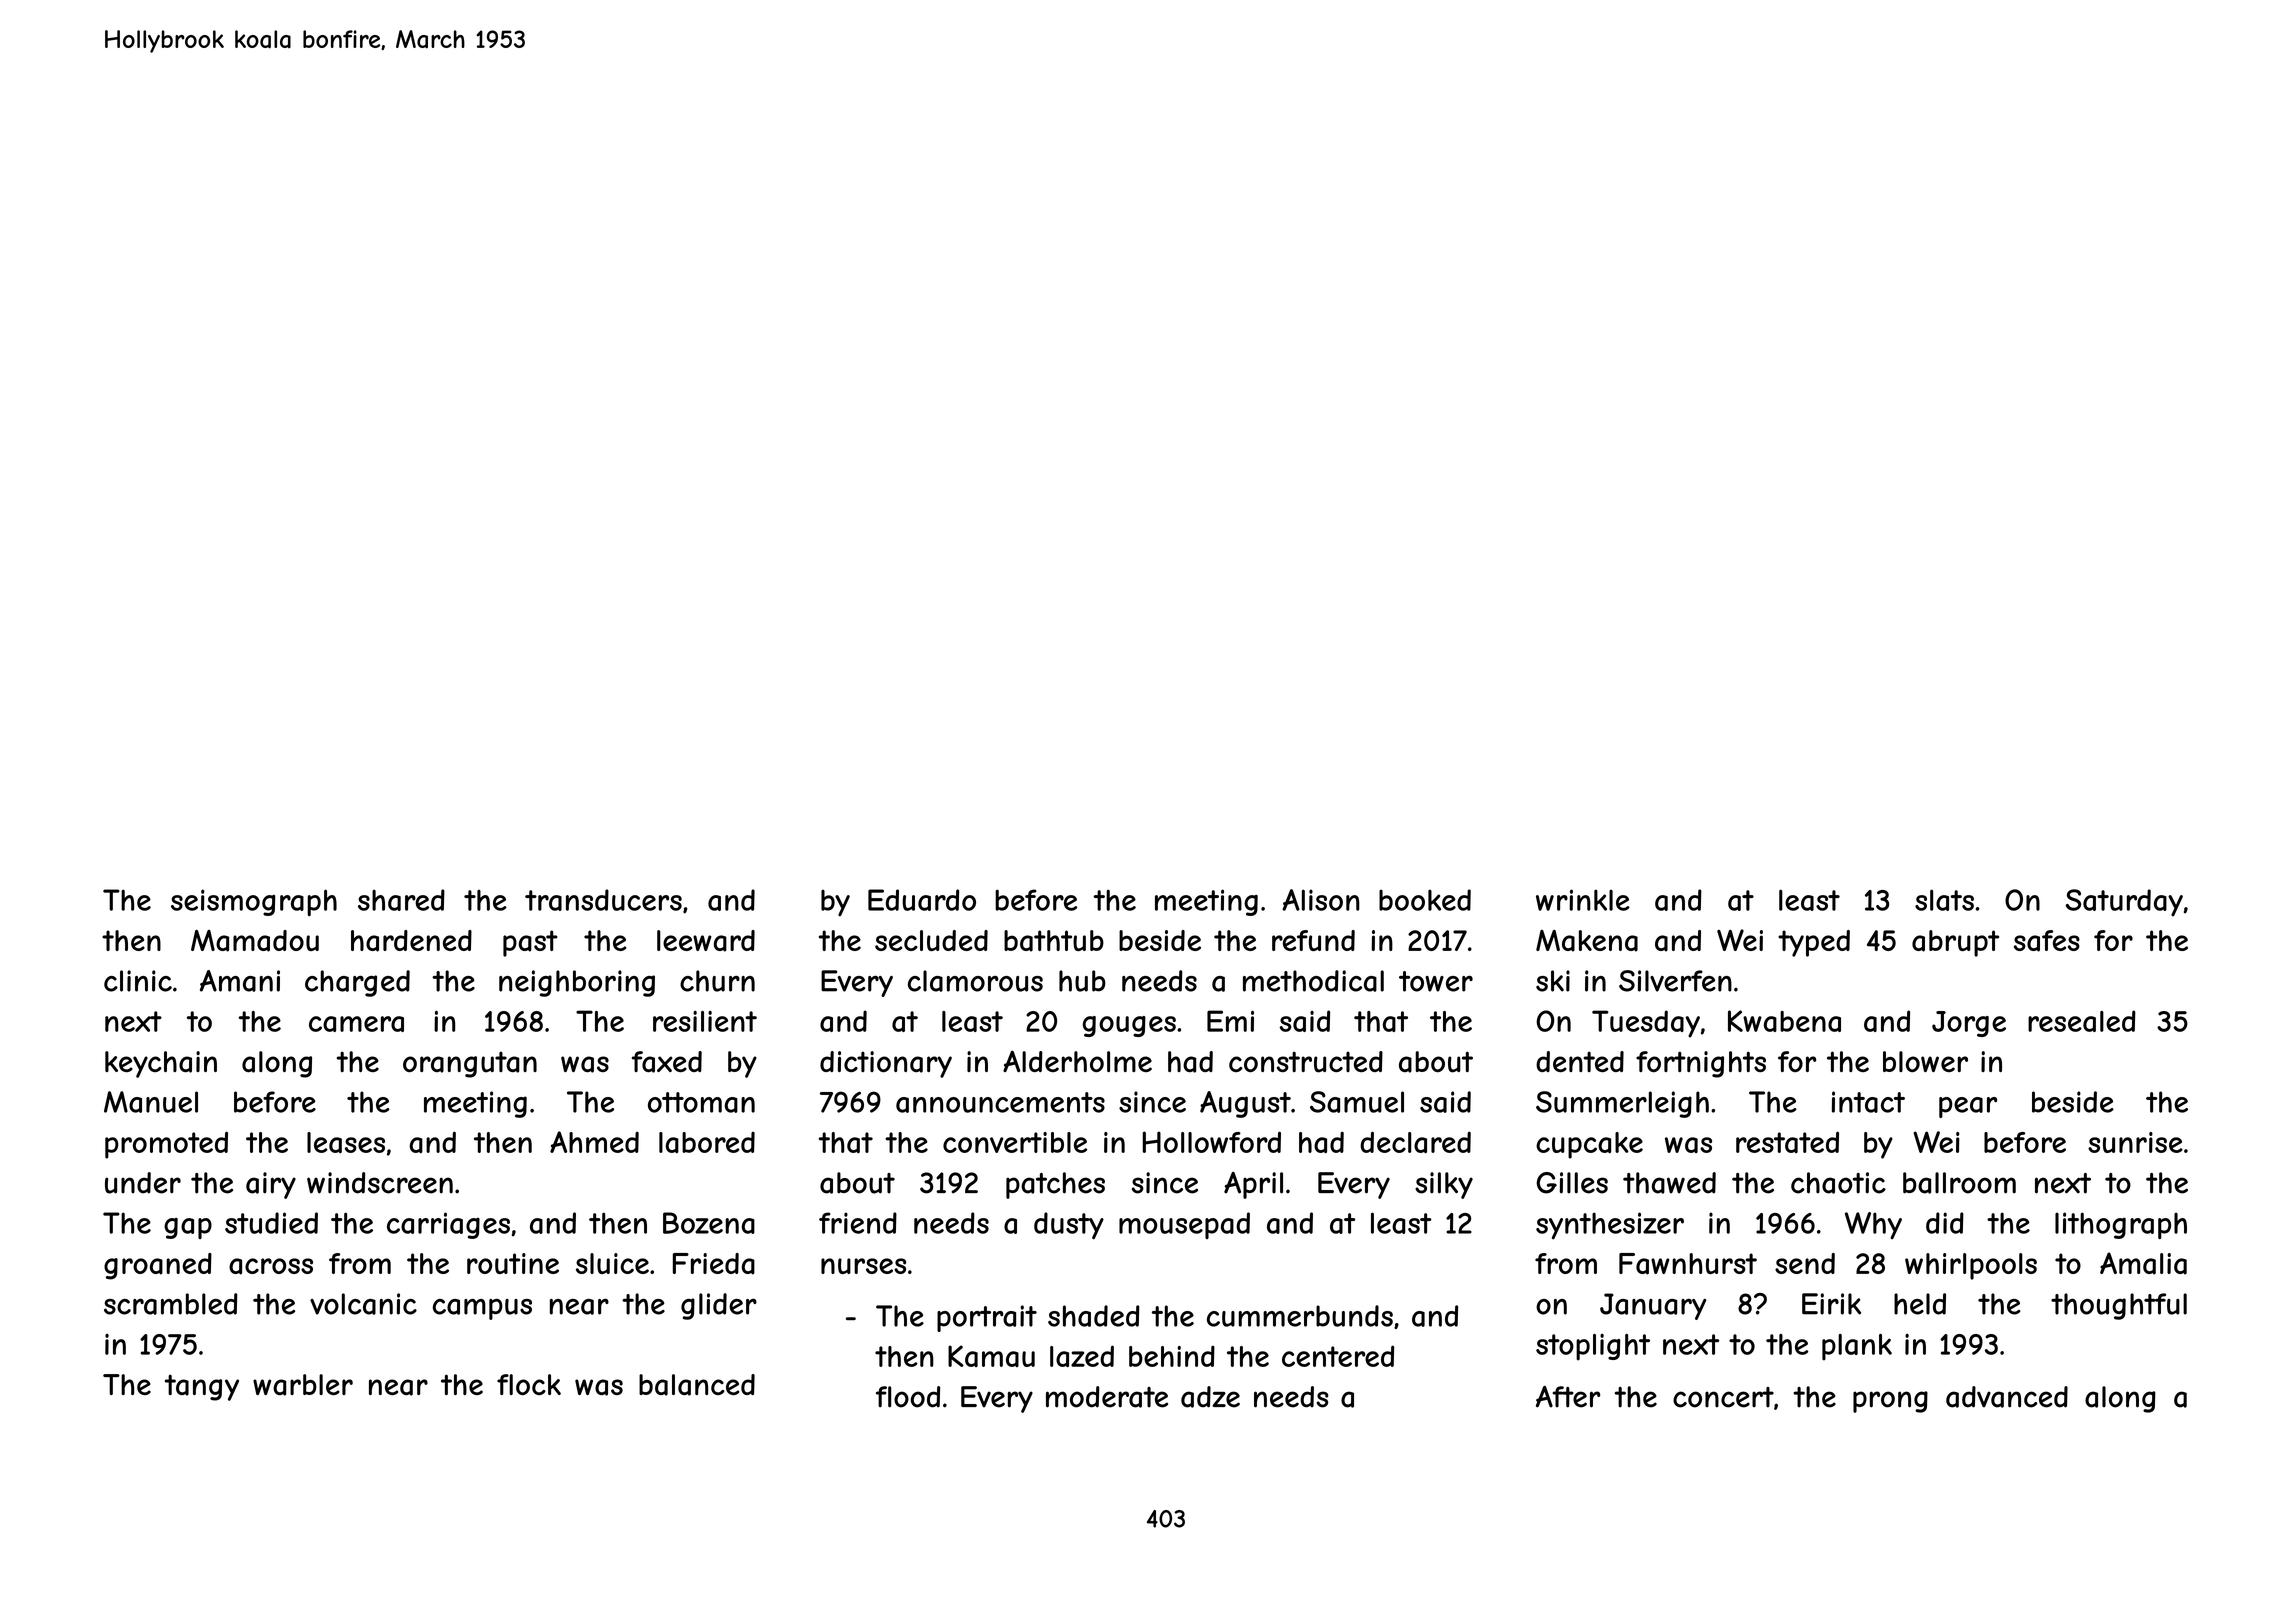 The width and height of the screenshot is (2292, 1620). I want to click on whirlpools, so click(1971, 1266).
